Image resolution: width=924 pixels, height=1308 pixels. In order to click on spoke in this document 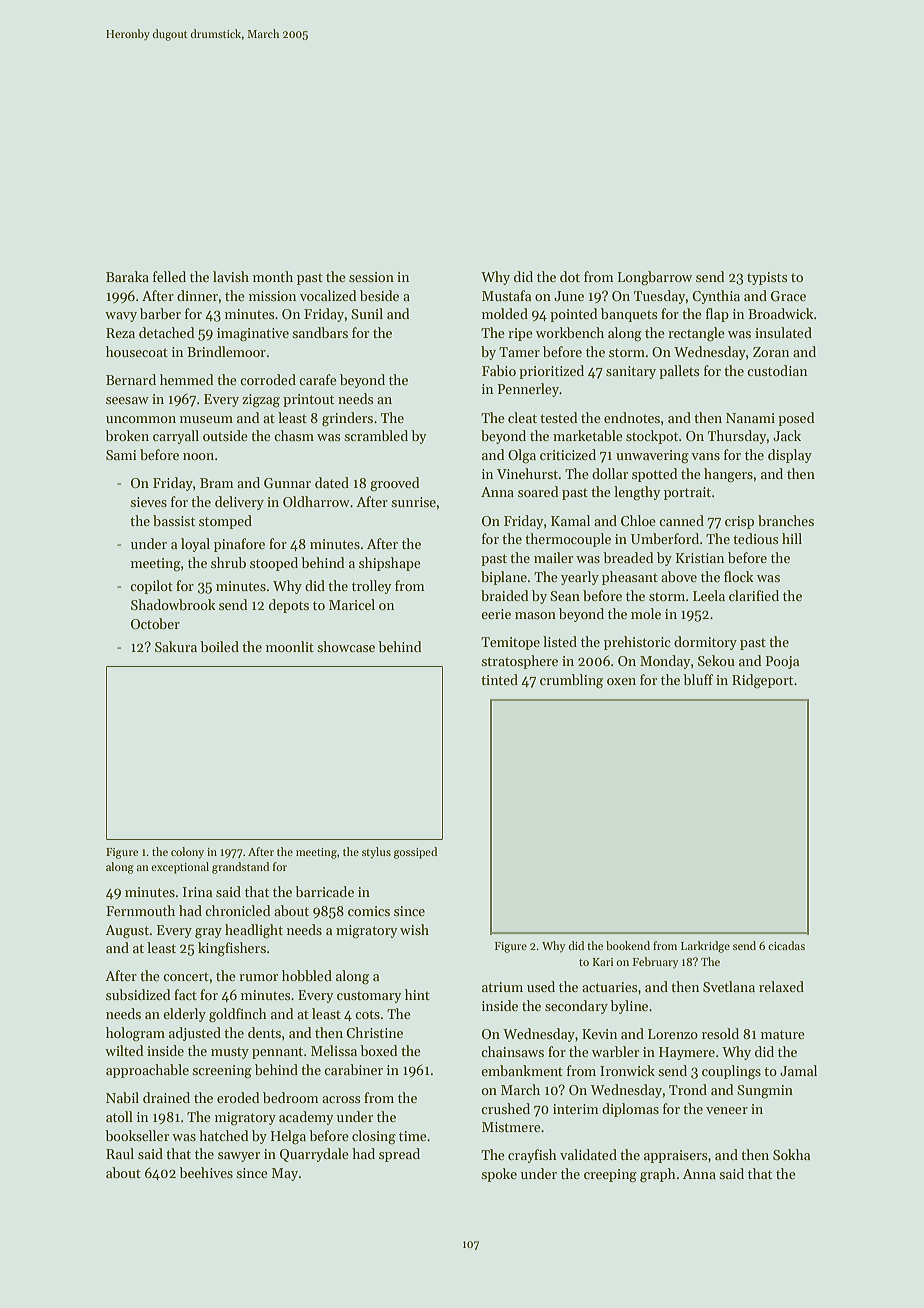, I will do `click(499, 1175)`.
